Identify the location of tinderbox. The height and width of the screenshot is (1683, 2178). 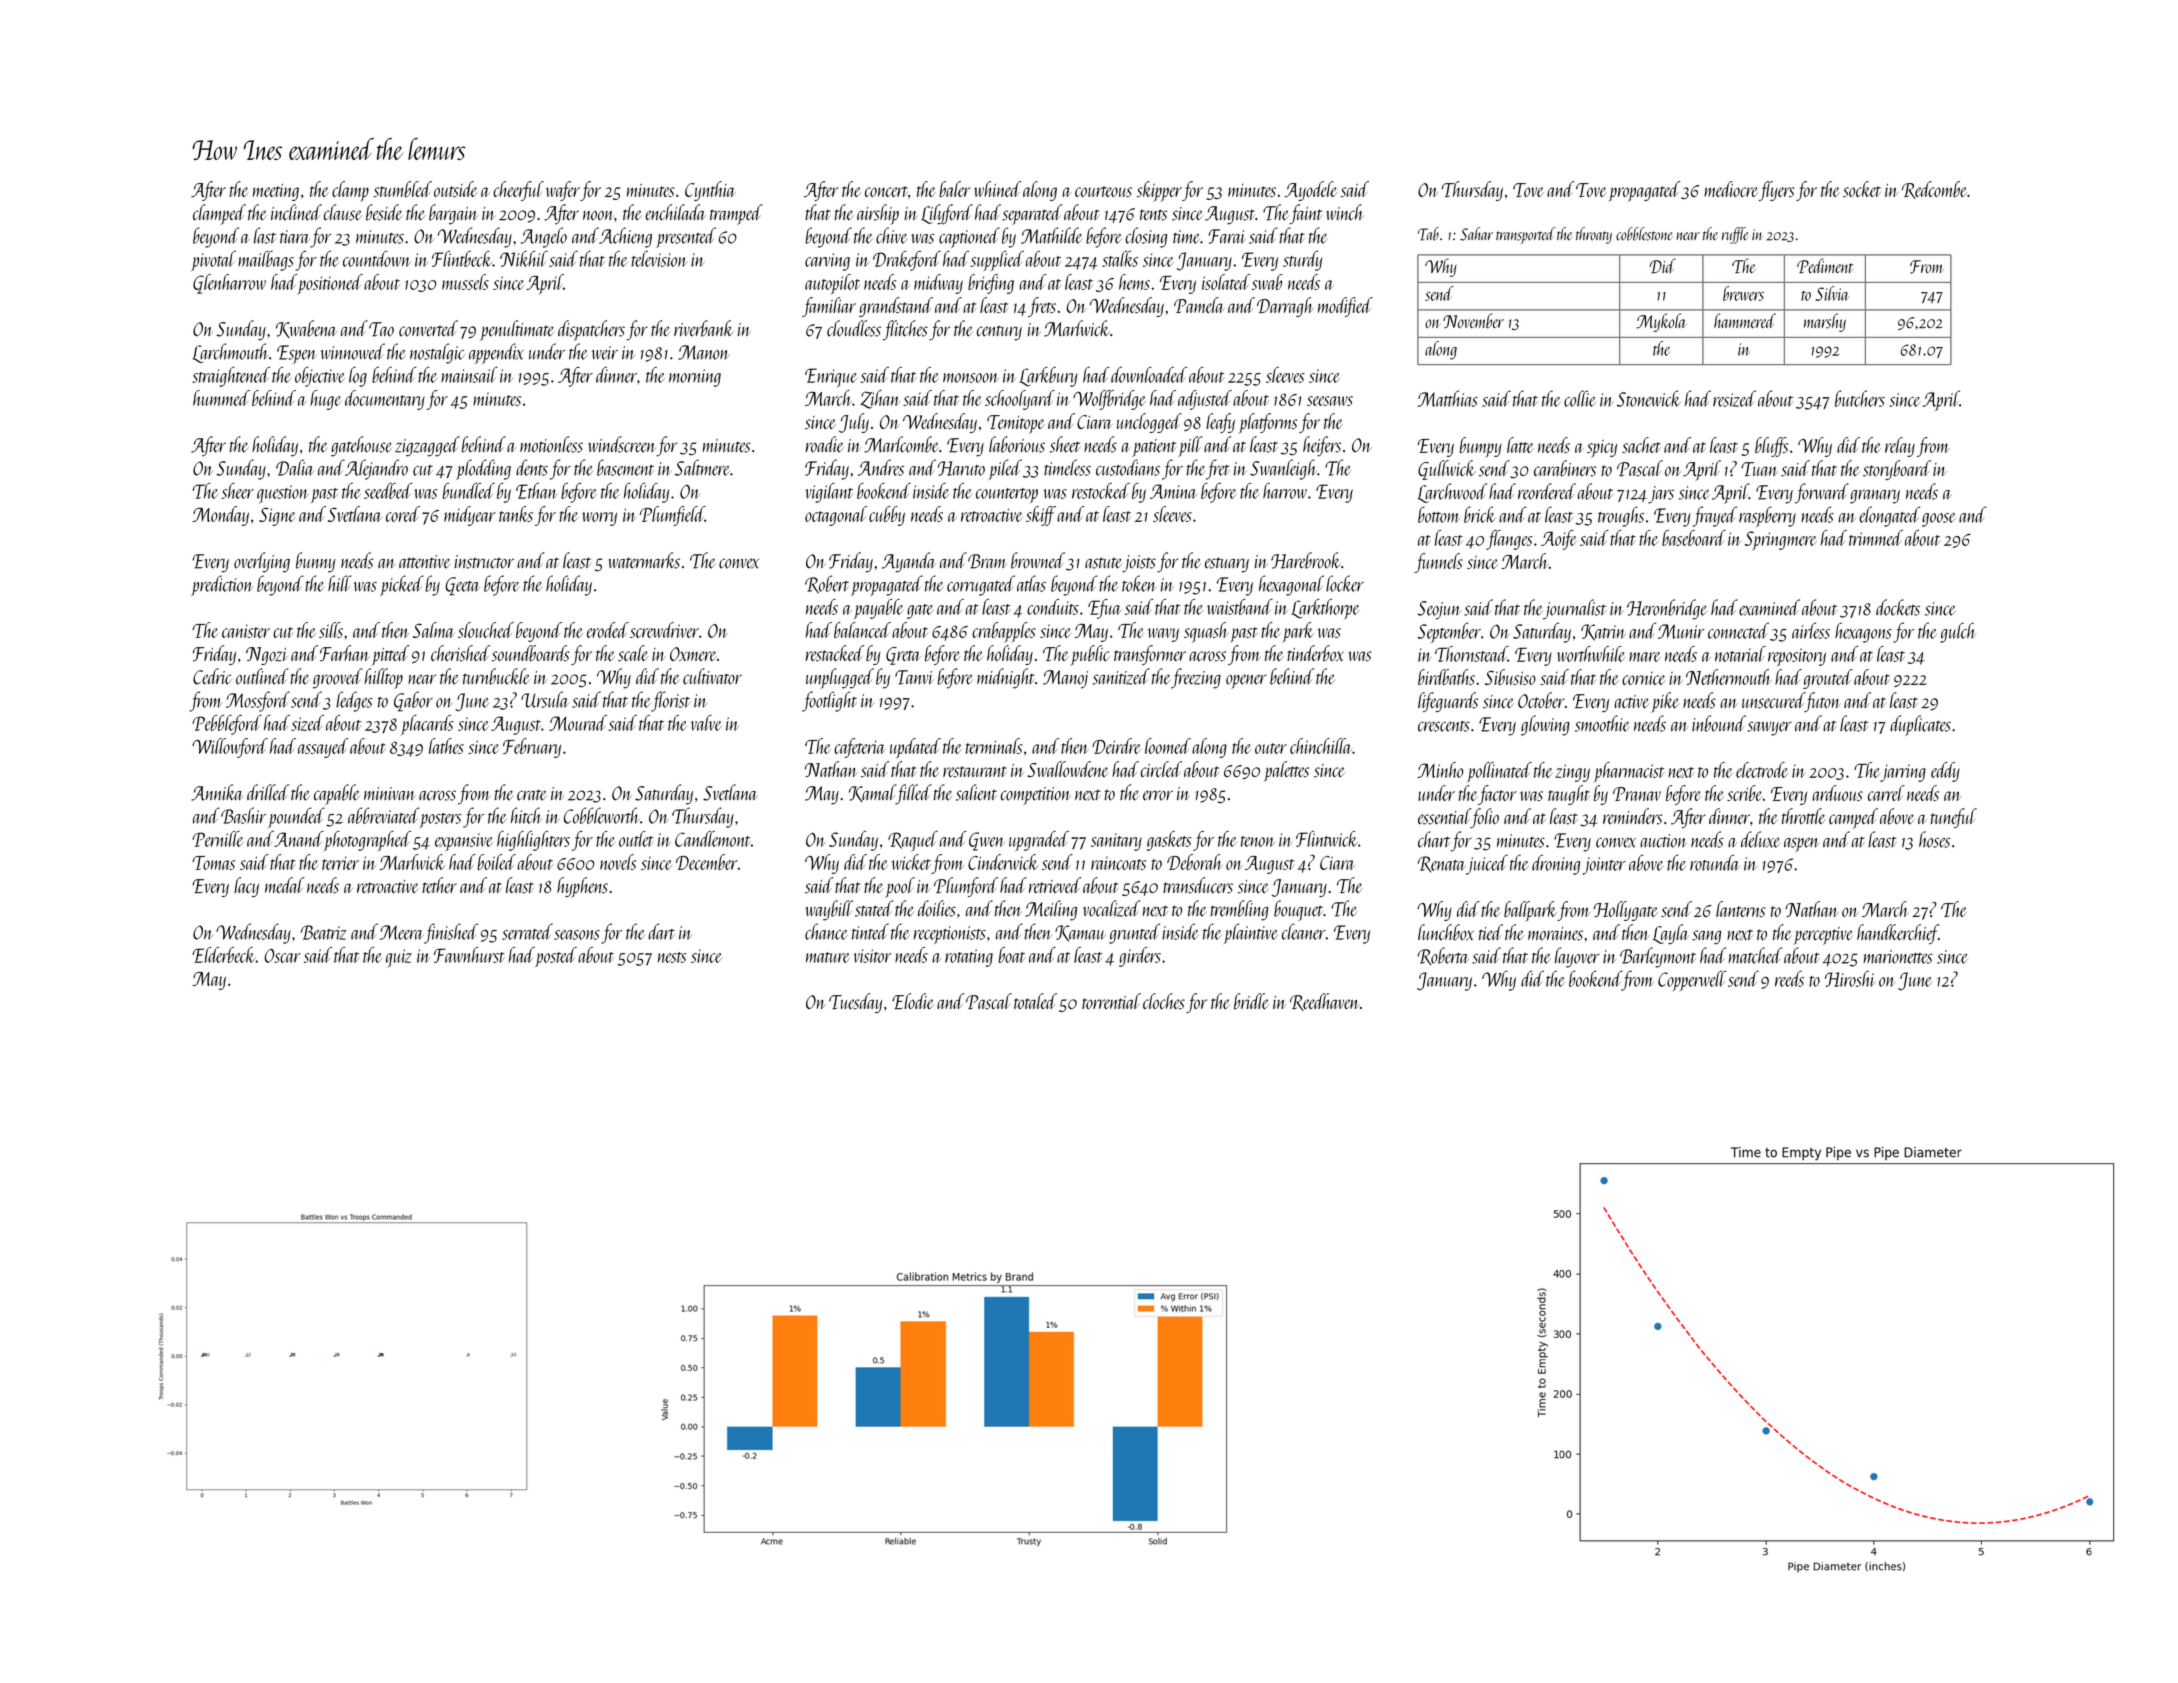
(1315, 653).
